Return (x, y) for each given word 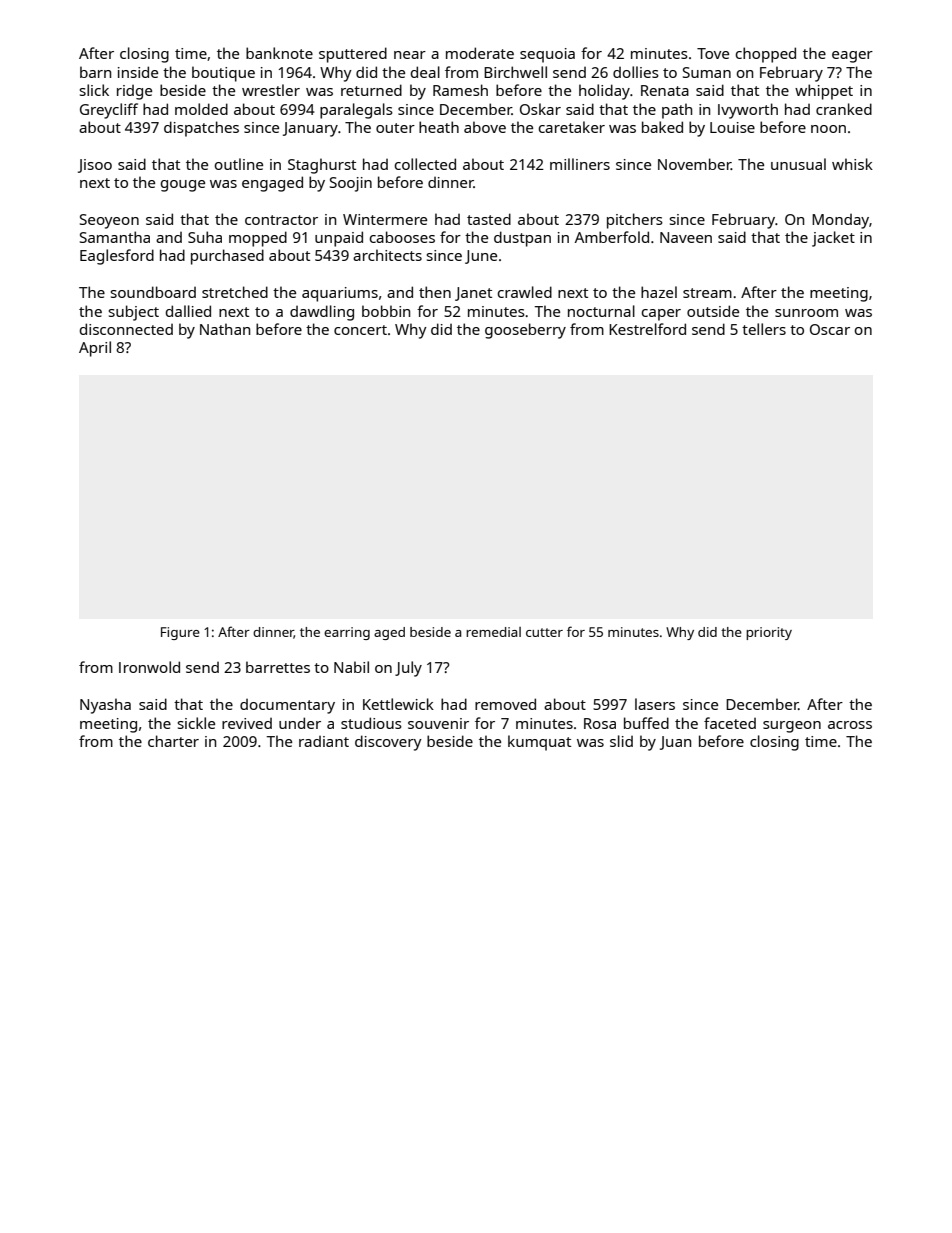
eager (852, 57)
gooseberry (525, 331)
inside (138, 72)
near (410, 55)
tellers (764, 329)
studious (371, 723)
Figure (180, 633)
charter (173, 741)
